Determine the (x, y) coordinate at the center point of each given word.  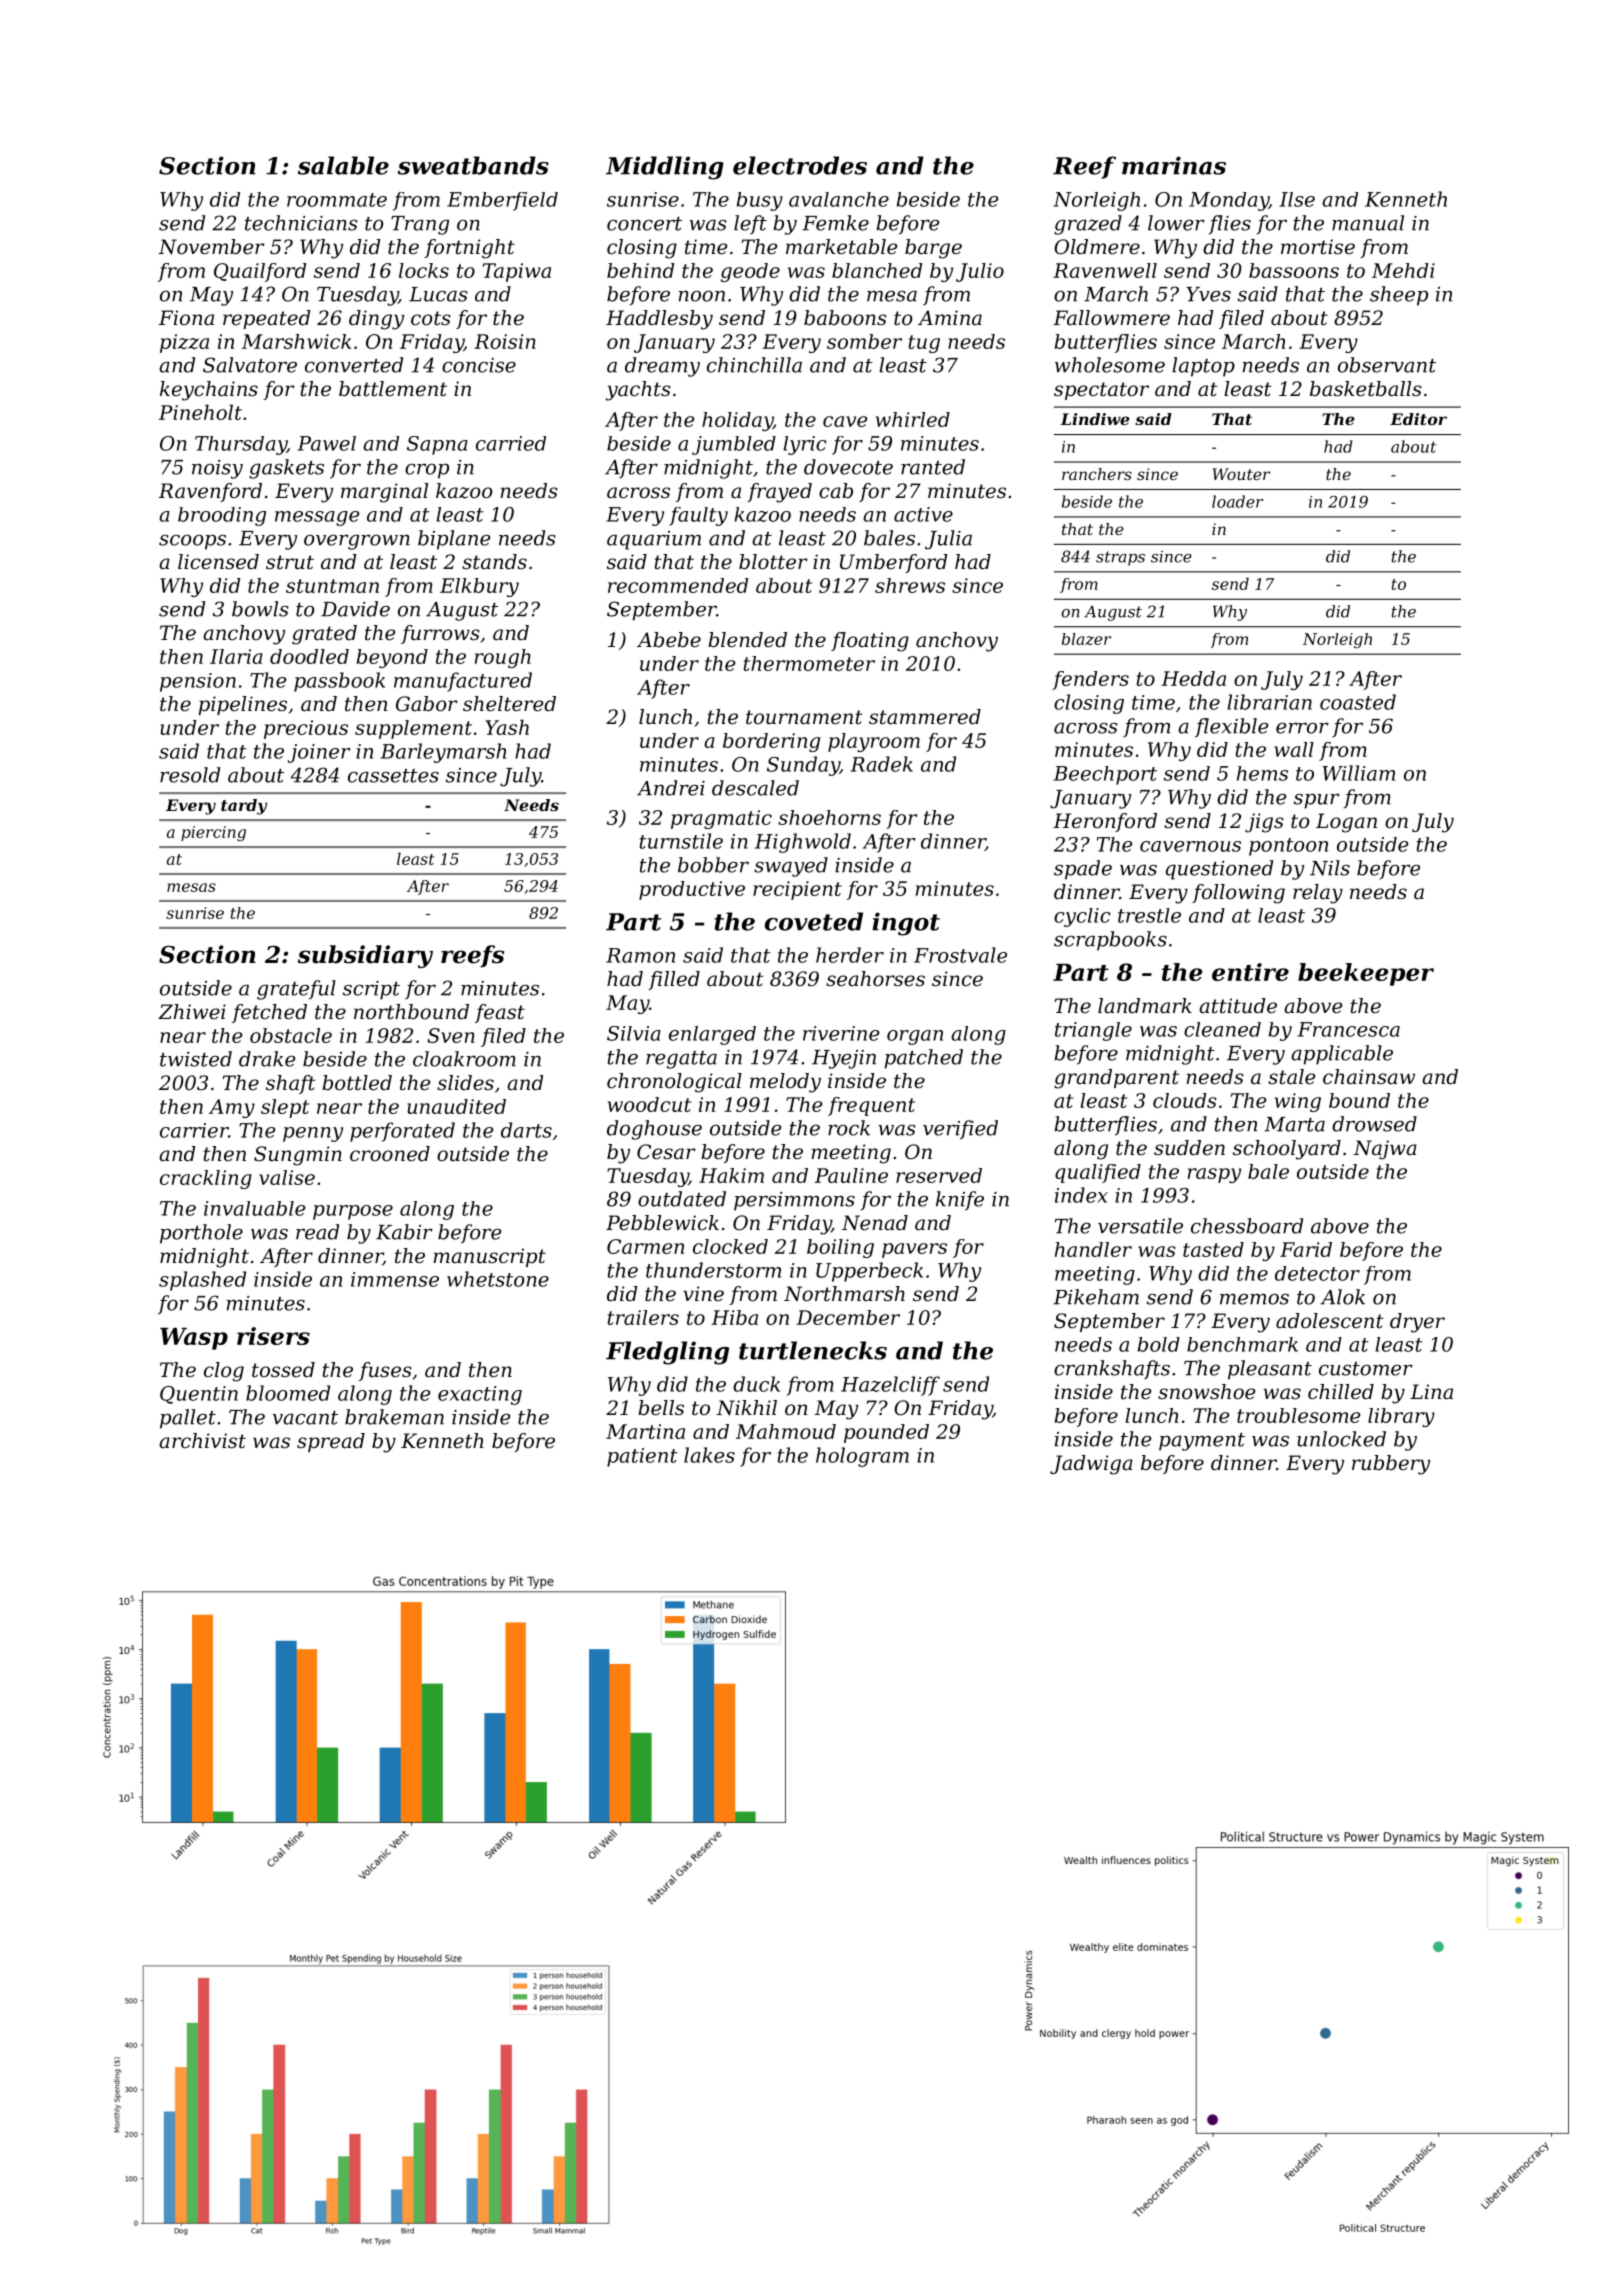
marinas (1174, 165)
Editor (1418, 419)
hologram (862, 1457)
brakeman (394, 1417)
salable (343, 165)
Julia (948, 540)
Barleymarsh (443, 753)
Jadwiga (1091, 1465)
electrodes (800, 165)
